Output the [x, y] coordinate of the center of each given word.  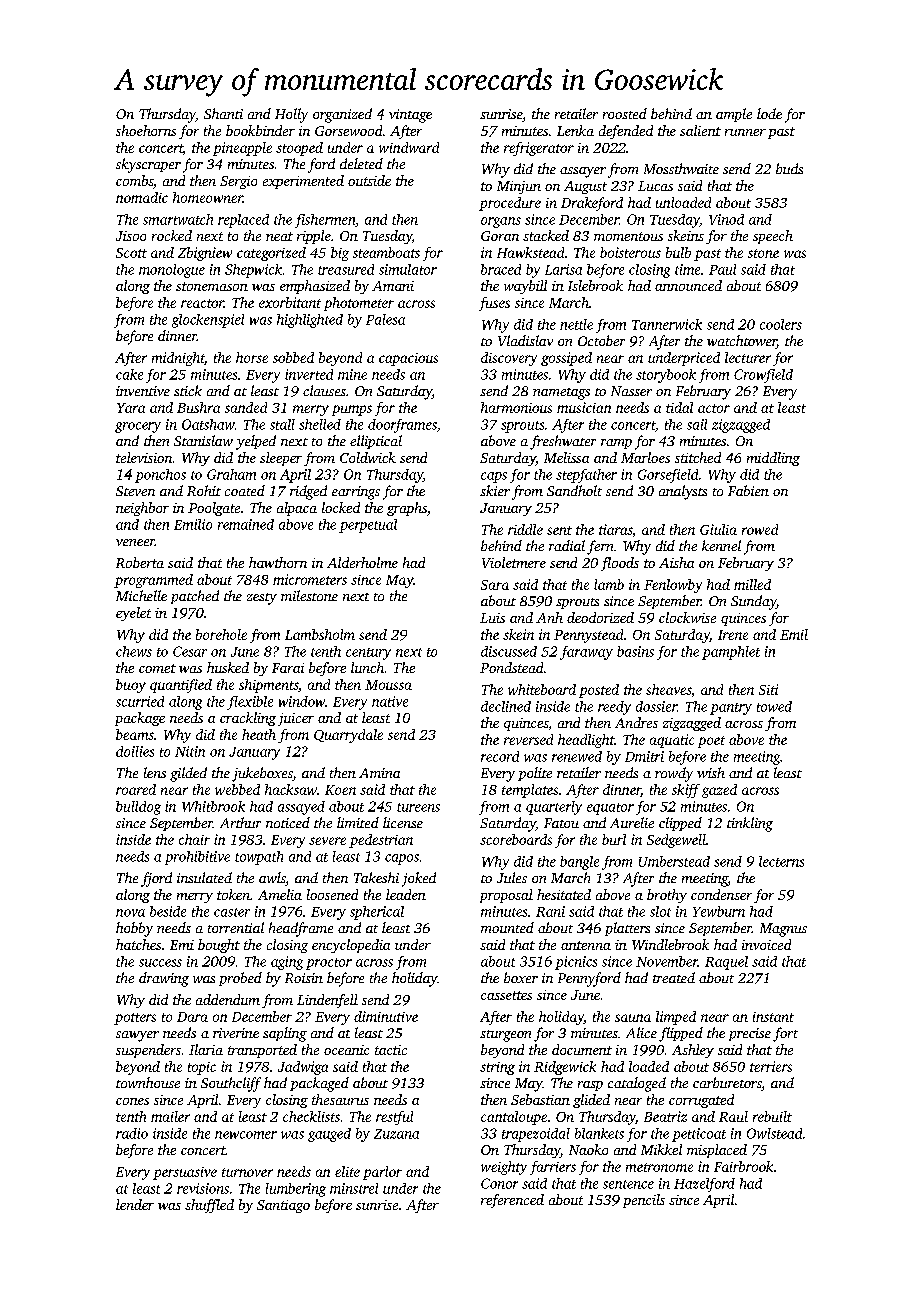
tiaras [615, 529]
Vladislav [525, 340]
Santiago [283, 1206]
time [687, 269]
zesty [262, 599]
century [368, 654]
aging [287, 963]
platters [627, 929]
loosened [332, 894]
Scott [131, 253]
